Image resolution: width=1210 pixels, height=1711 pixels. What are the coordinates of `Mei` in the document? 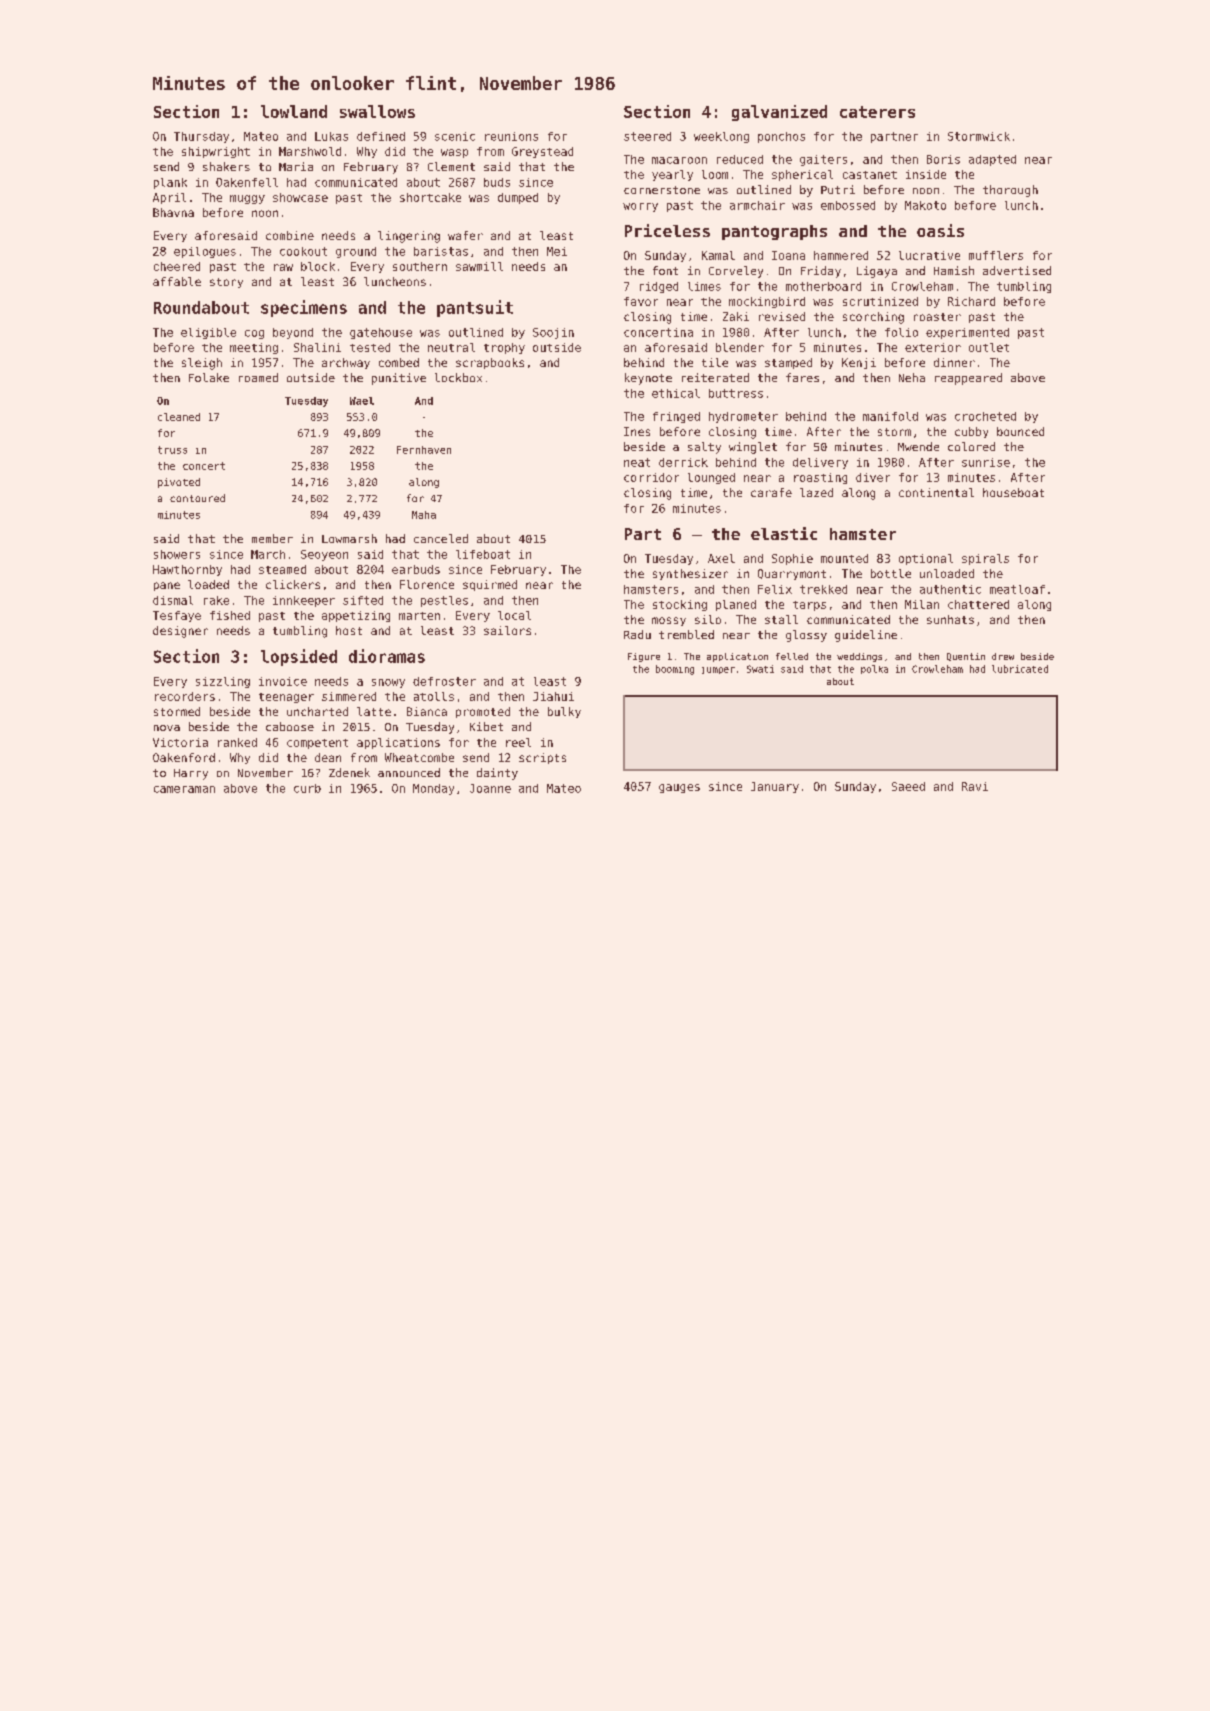 It's located at (557, 251).
